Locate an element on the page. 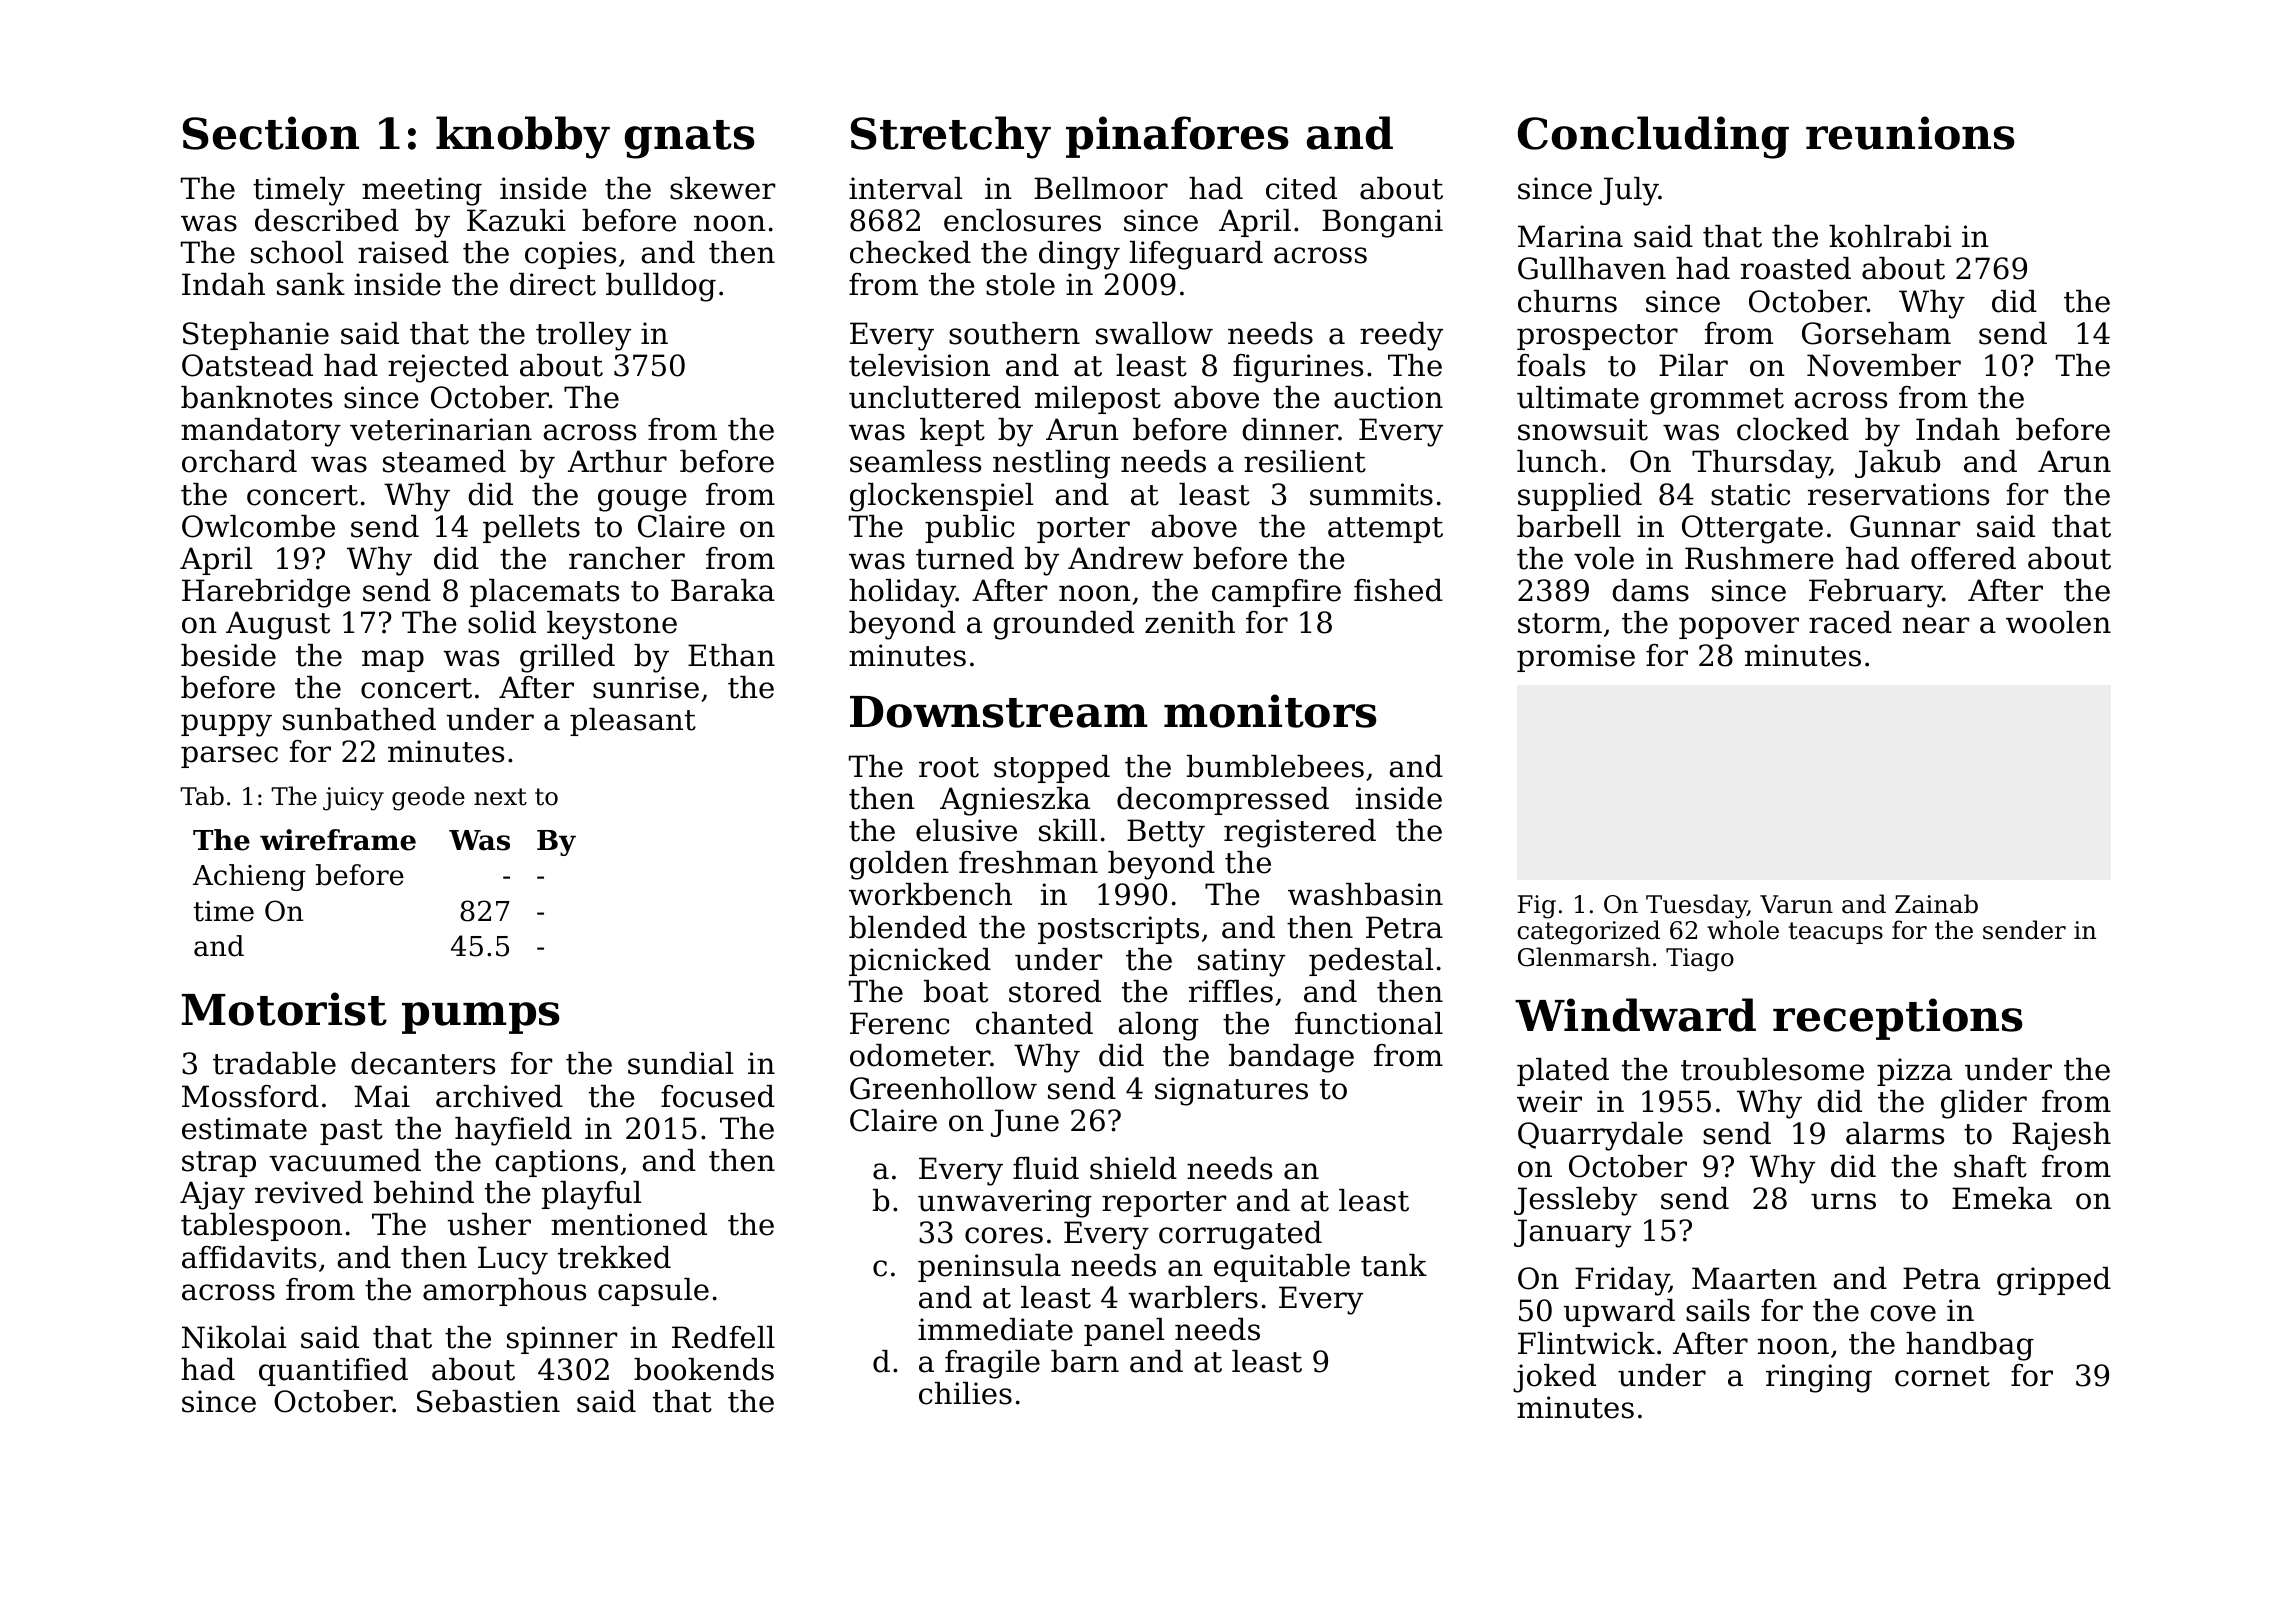  Bongani is located at coordinates (1382, 223).
